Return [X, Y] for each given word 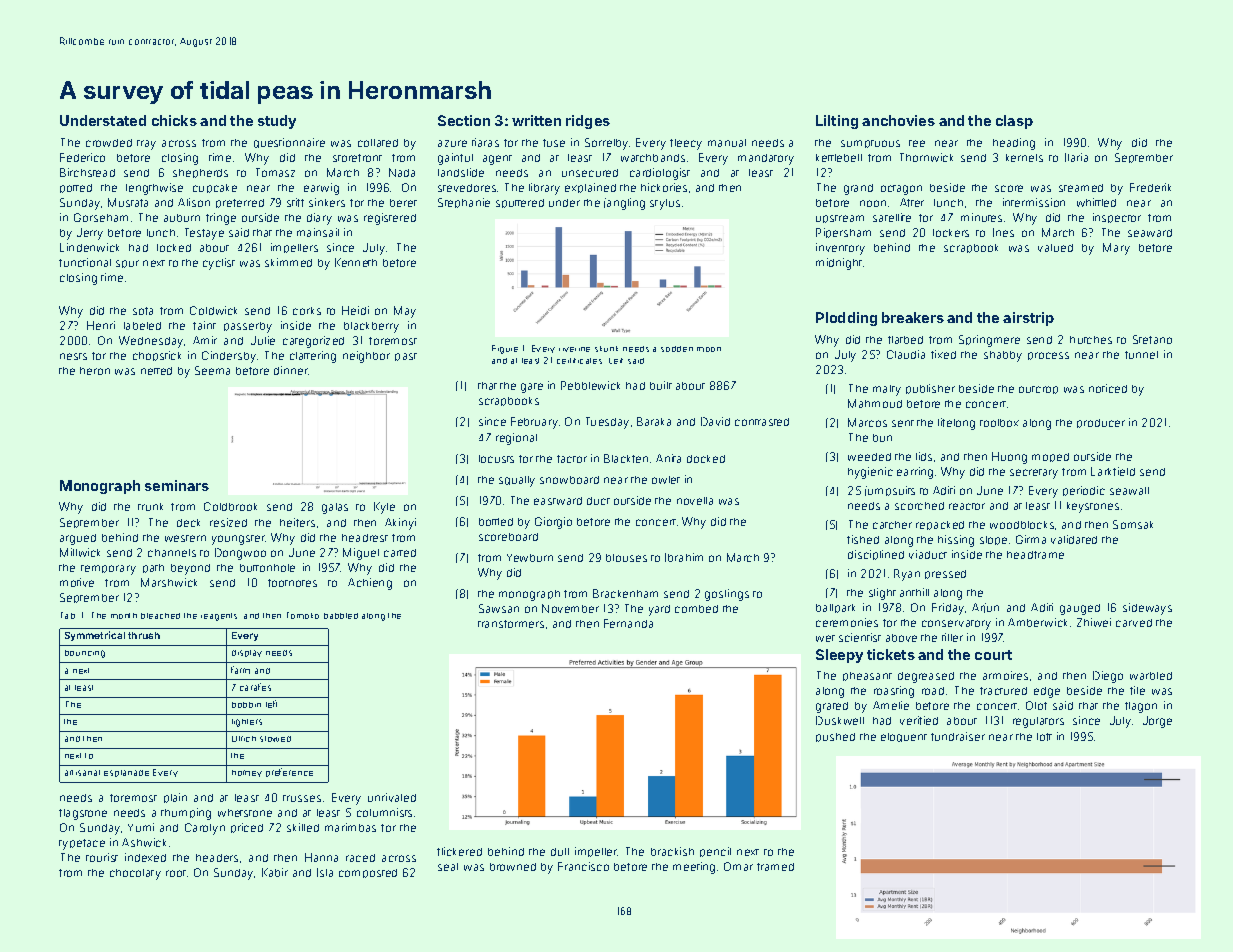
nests [73, 356]
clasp [1014, 122]
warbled [1151, 676]
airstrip [1028, 319]
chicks [174, 120]
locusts [496, 459]
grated [832, 707]
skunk [606, 349]
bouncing [85, 654]
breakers [913, 317]
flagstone [83, 814]
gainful [455, 159]
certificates [579, 361]
